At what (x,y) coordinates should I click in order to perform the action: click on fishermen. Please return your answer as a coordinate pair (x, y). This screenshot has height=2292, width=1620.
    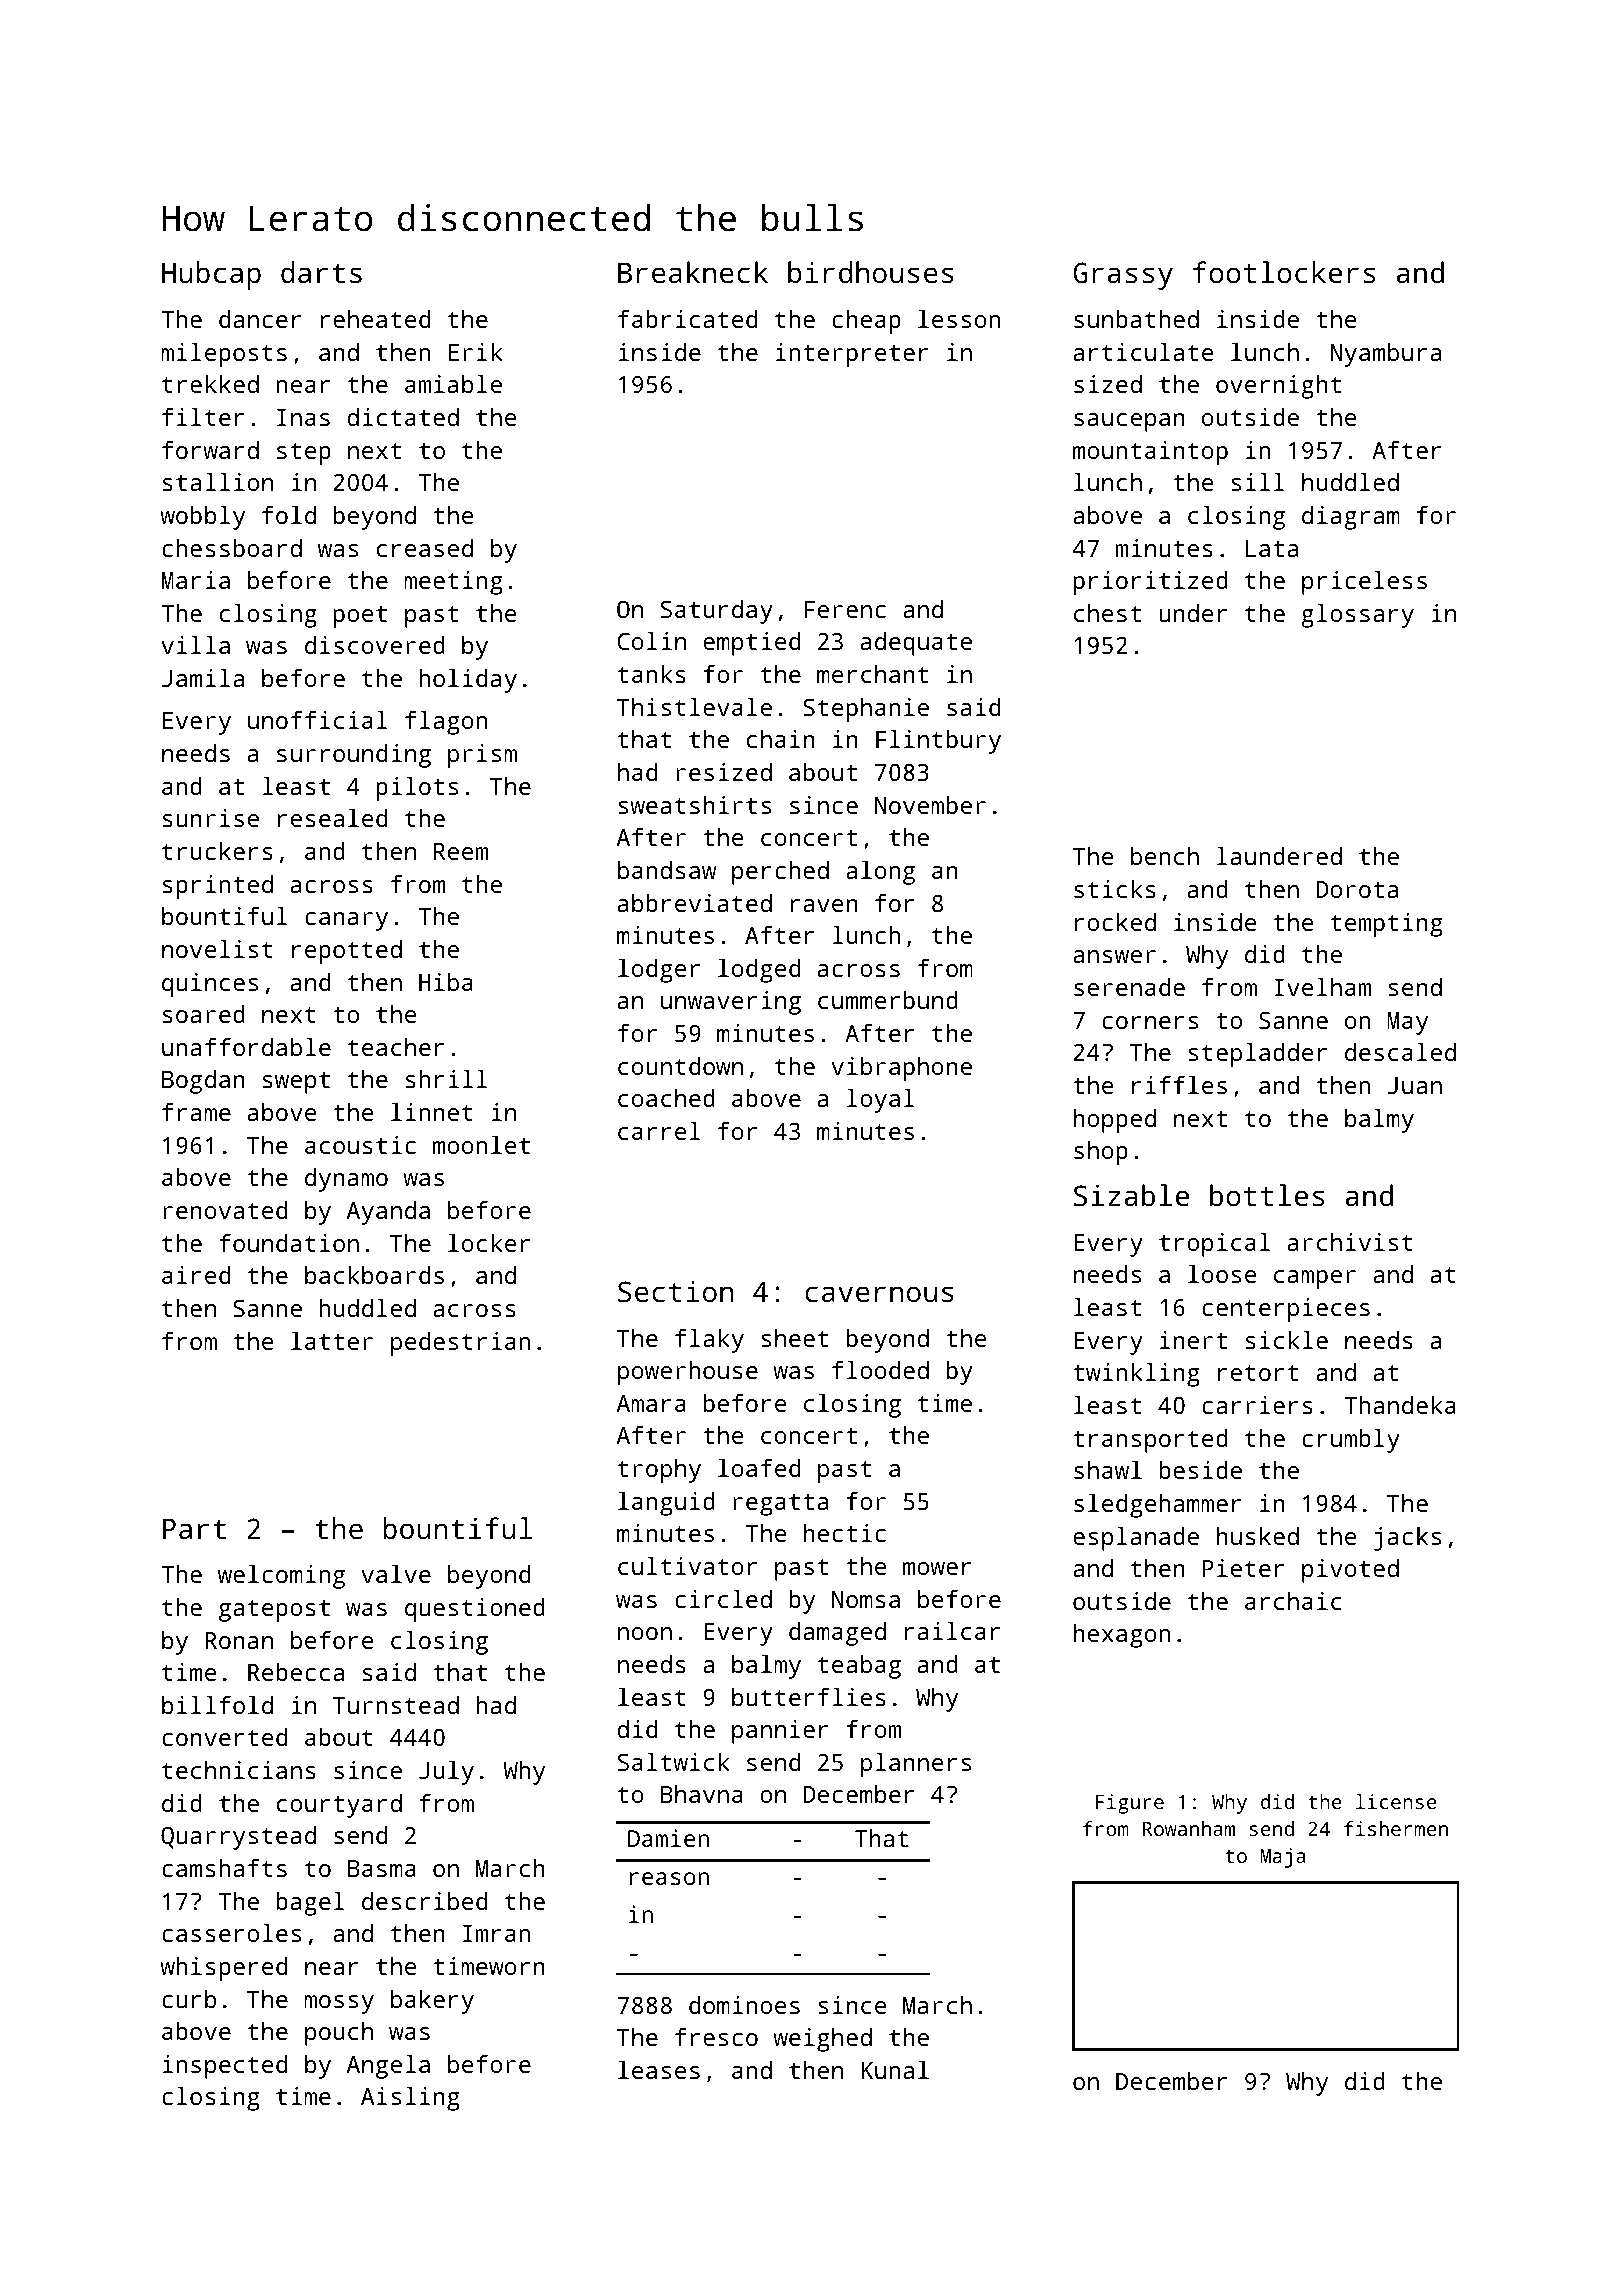
    Looking at the image, I should click on (1396, 1828).
